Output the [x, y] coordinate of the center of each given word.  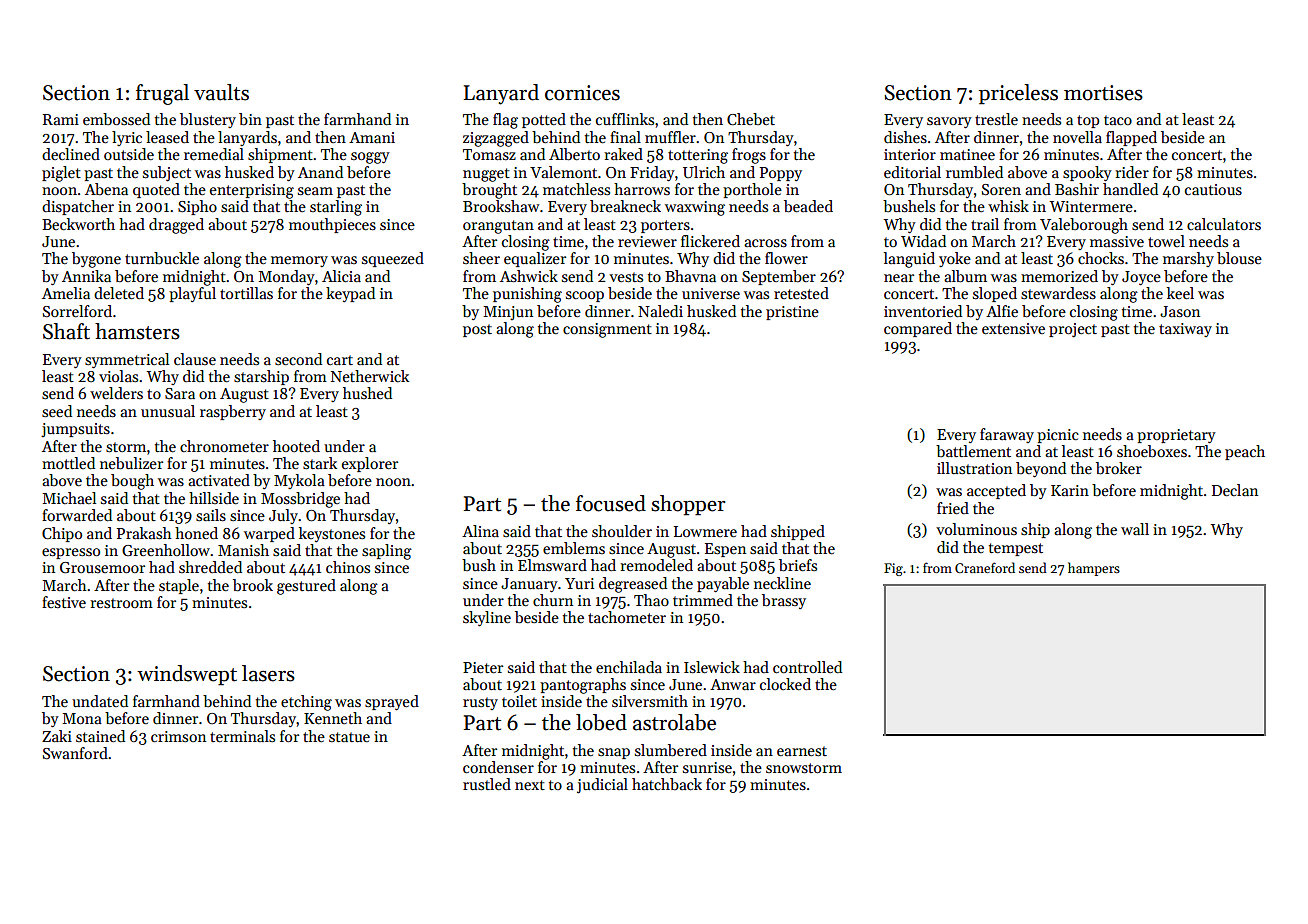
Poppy [781, 174]
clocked [785, 684]
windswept [187, 675]
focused [611, 503]
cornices [582, 93]
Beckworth [78, 224]
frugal [162, 94]
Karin [1070, 490]
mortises [1103, 93]
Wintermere [1091, 206]
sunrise [707, 767]
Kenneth [333, 718]
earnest [802, 751]
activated [219, 480]
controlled [807, 667]
